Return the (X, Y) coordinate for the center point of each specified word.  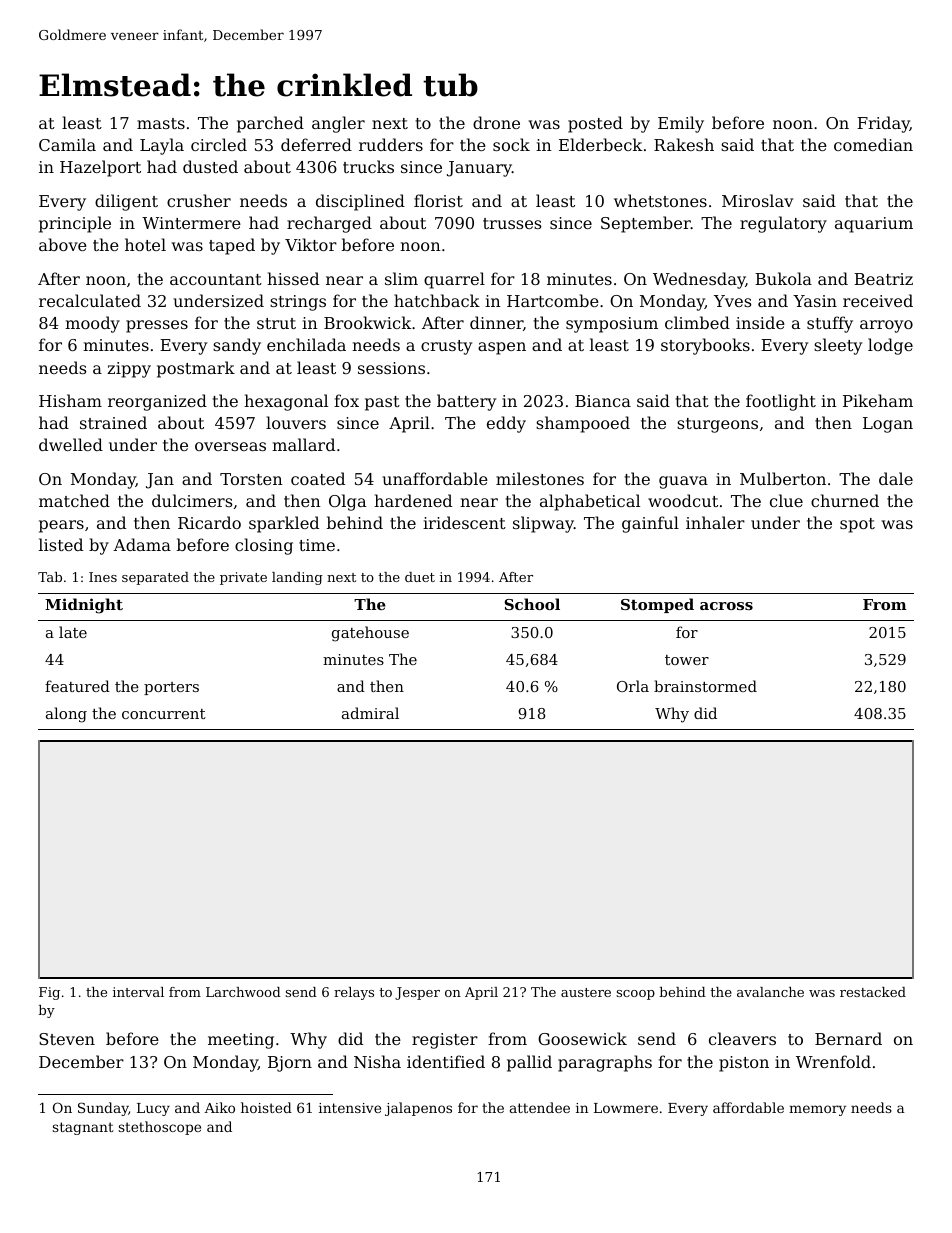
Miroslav (757, 200)
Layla (162, 146)
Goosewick (582, 1038)
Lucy (153, 1109)
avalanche (770, 992)
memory (817, 1110)
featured (77, 686)
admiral (370, 713)
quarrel (454, 280)
